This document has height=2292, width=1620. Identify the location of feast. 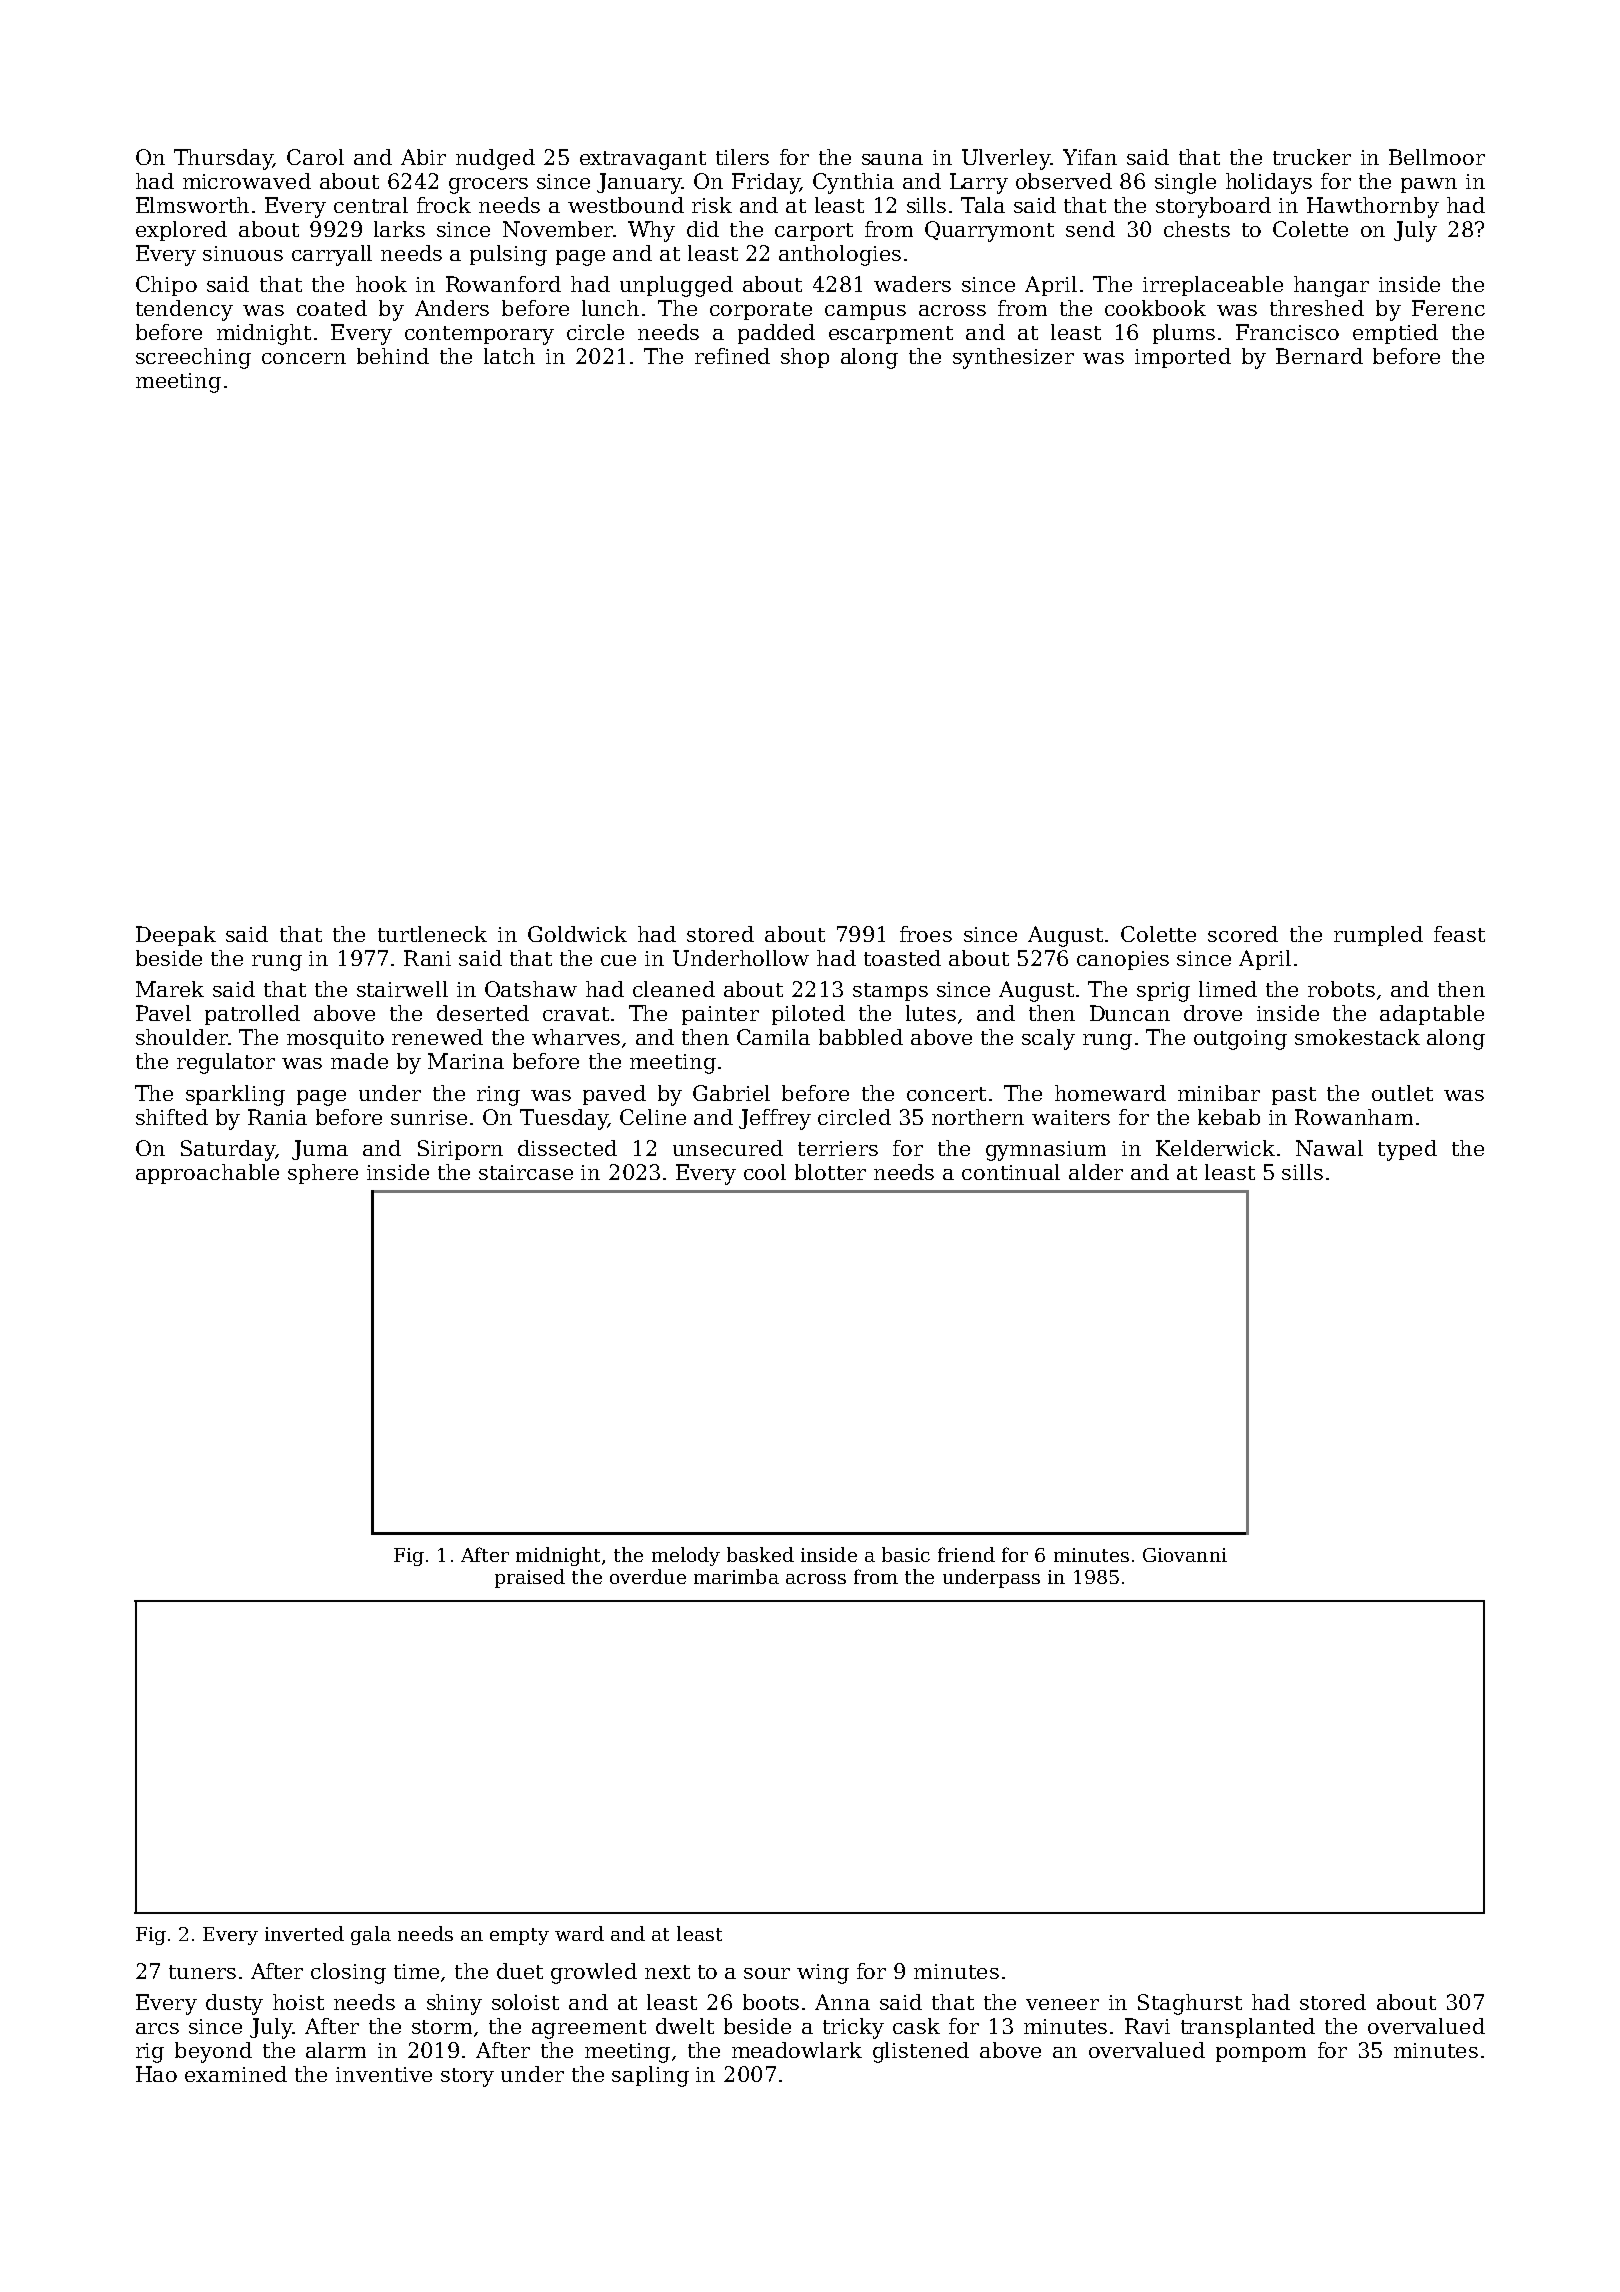
(1459, 934).
